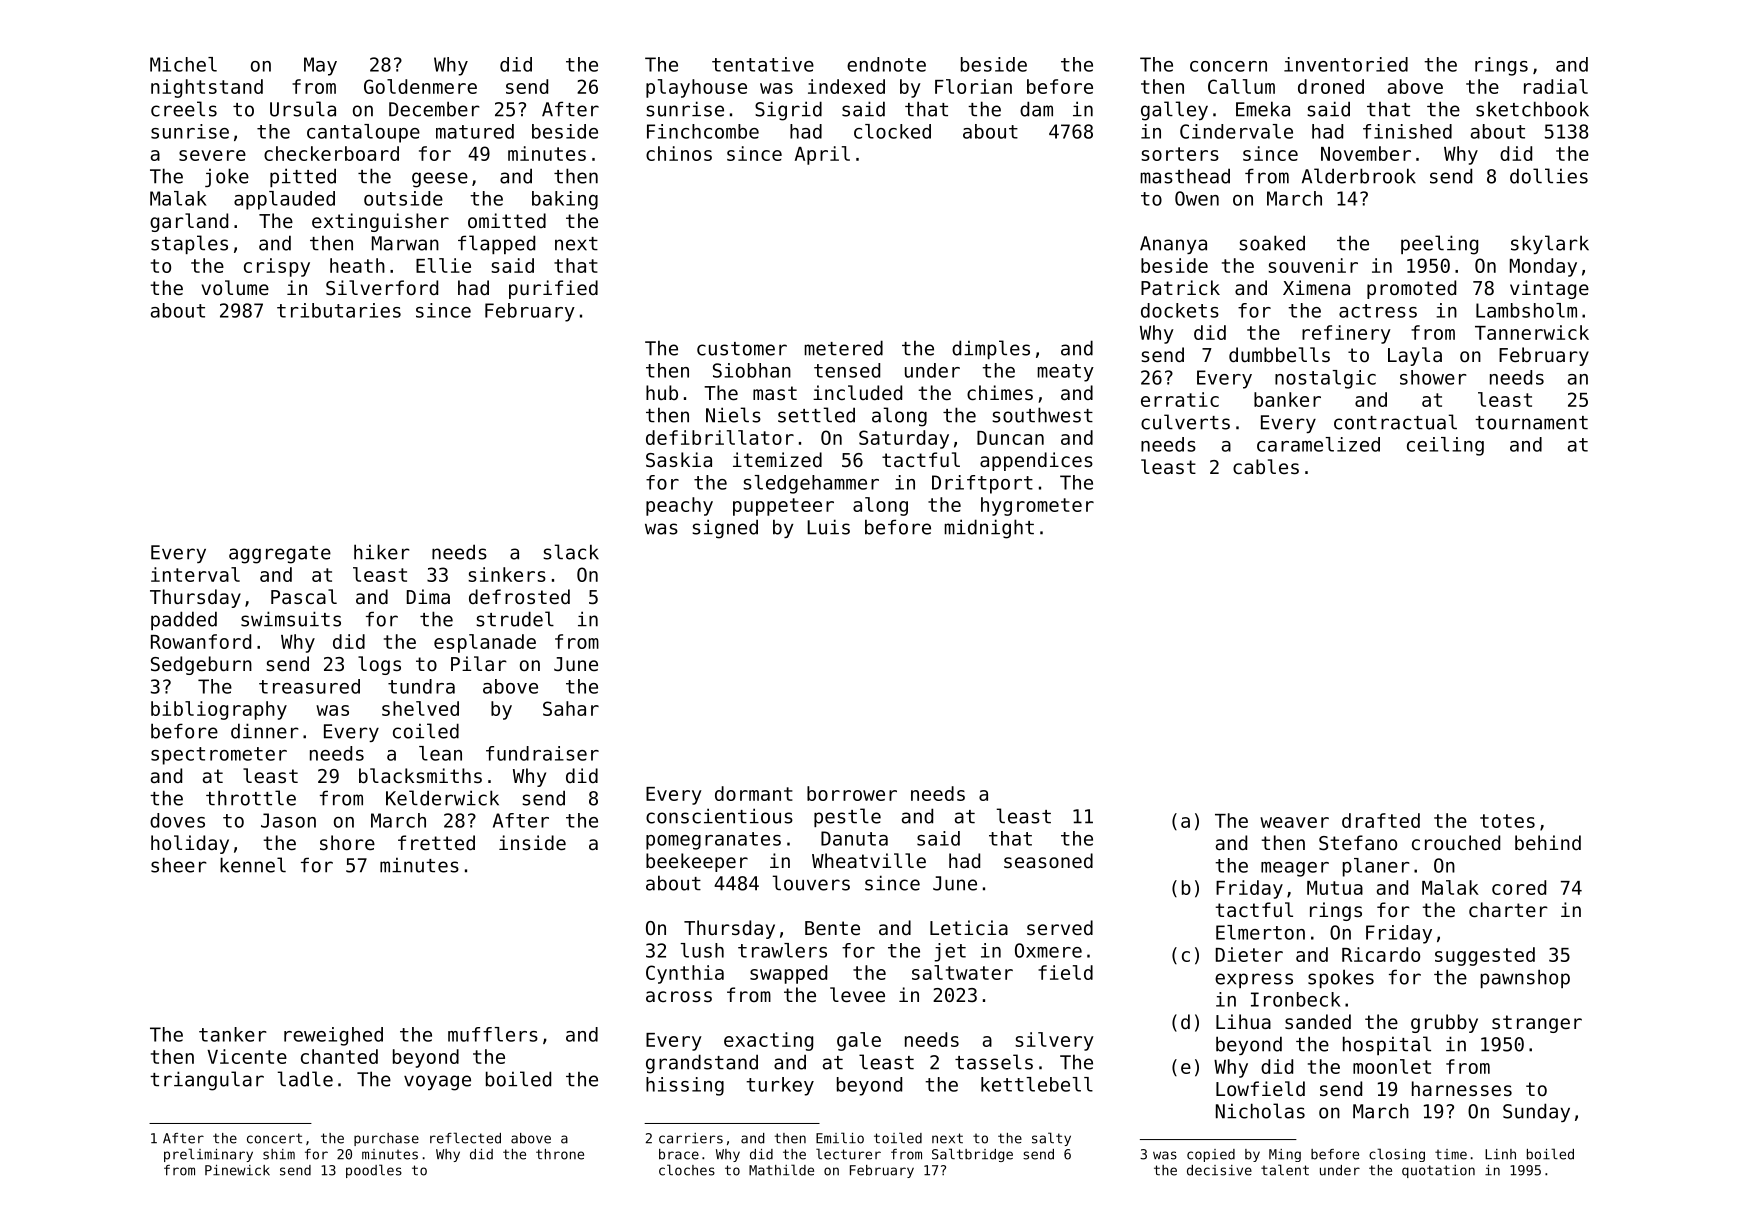  Describe the element at coordinates (989, 529) in the screenshot. I see `midnight` at that location.
